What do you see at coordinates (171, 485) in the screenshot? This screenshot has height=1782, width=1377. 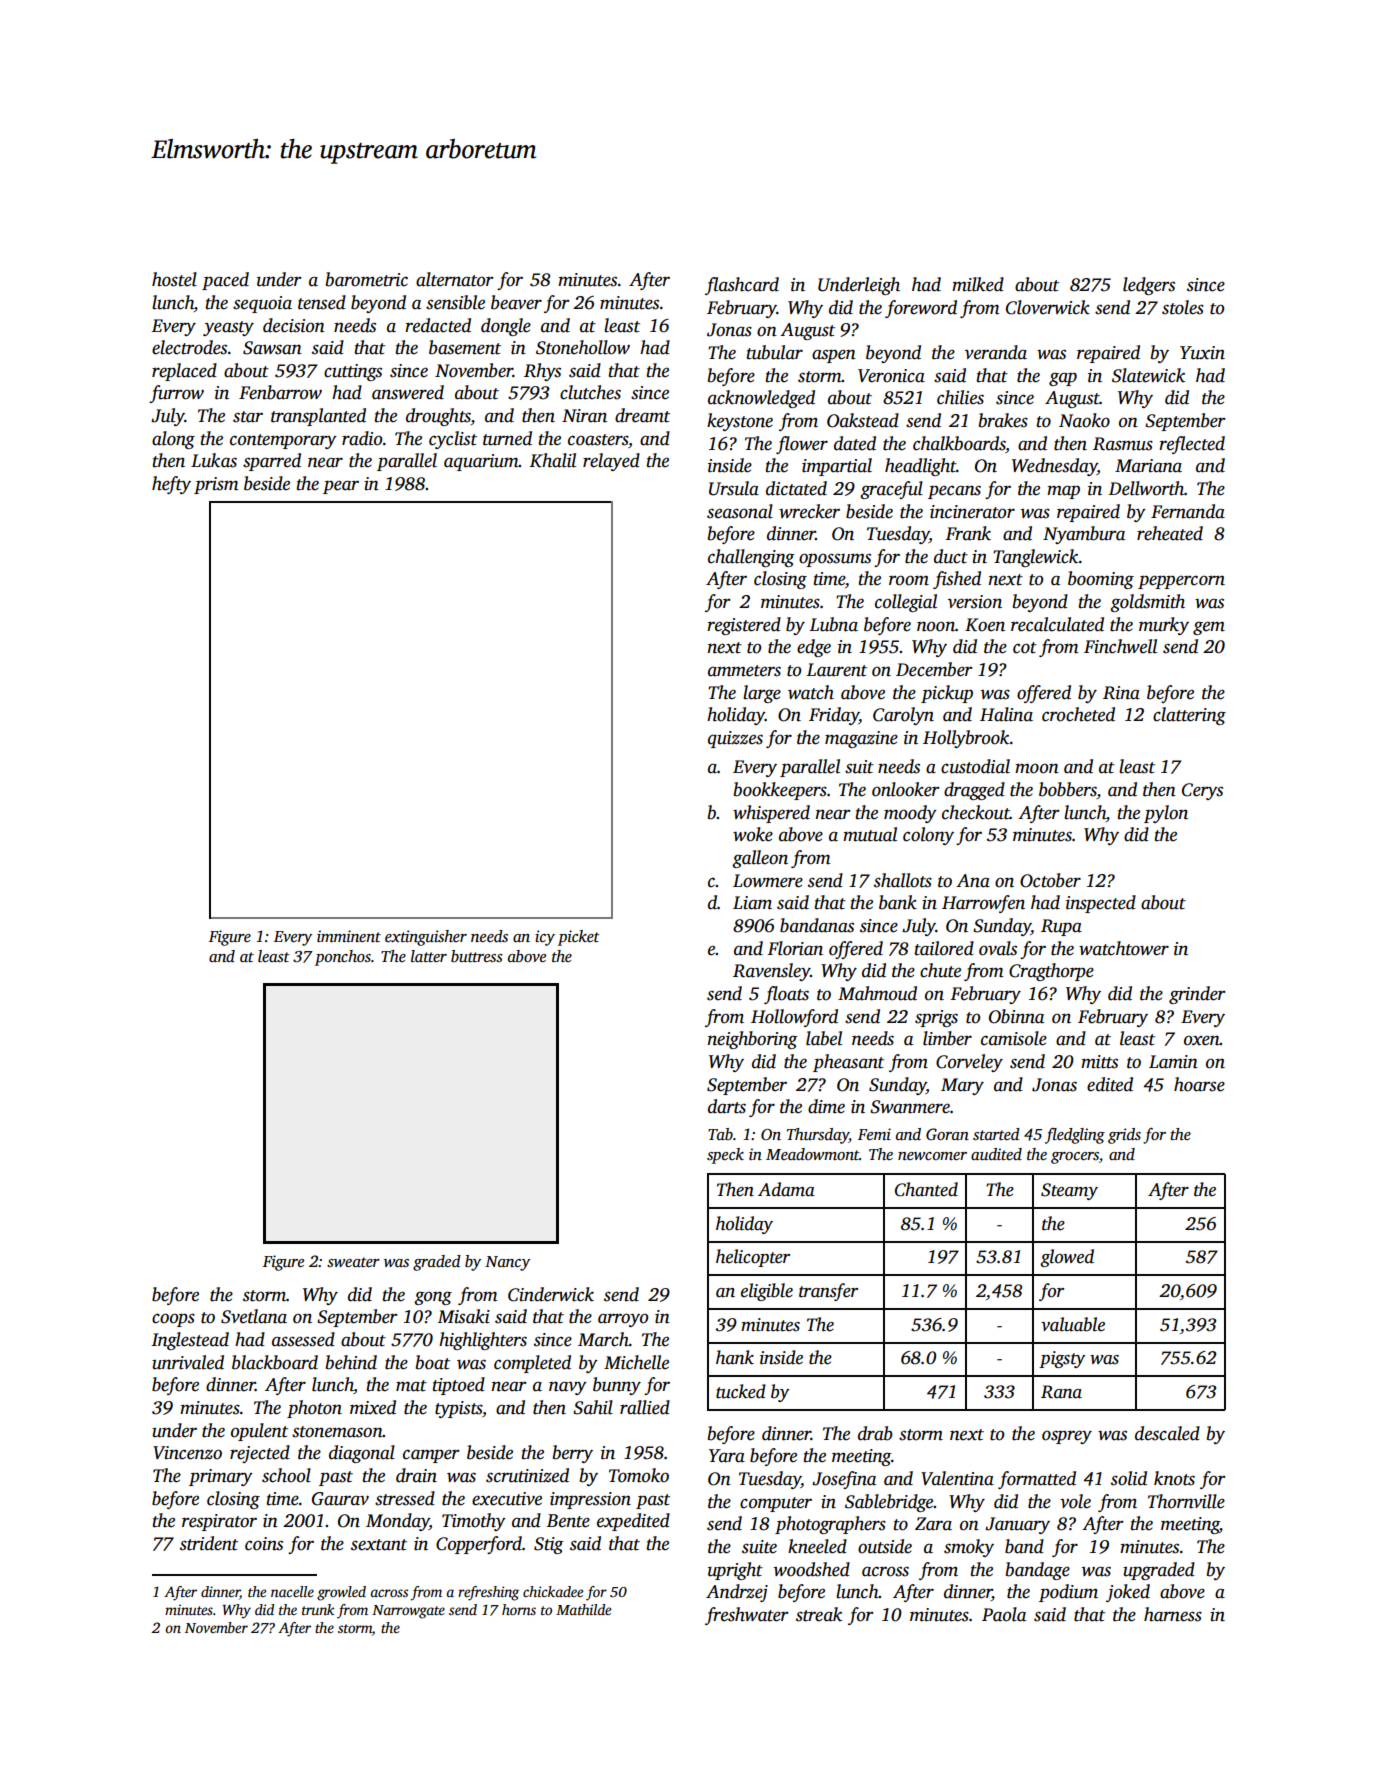 I see `hefty` at bounding box center [171, 485].
